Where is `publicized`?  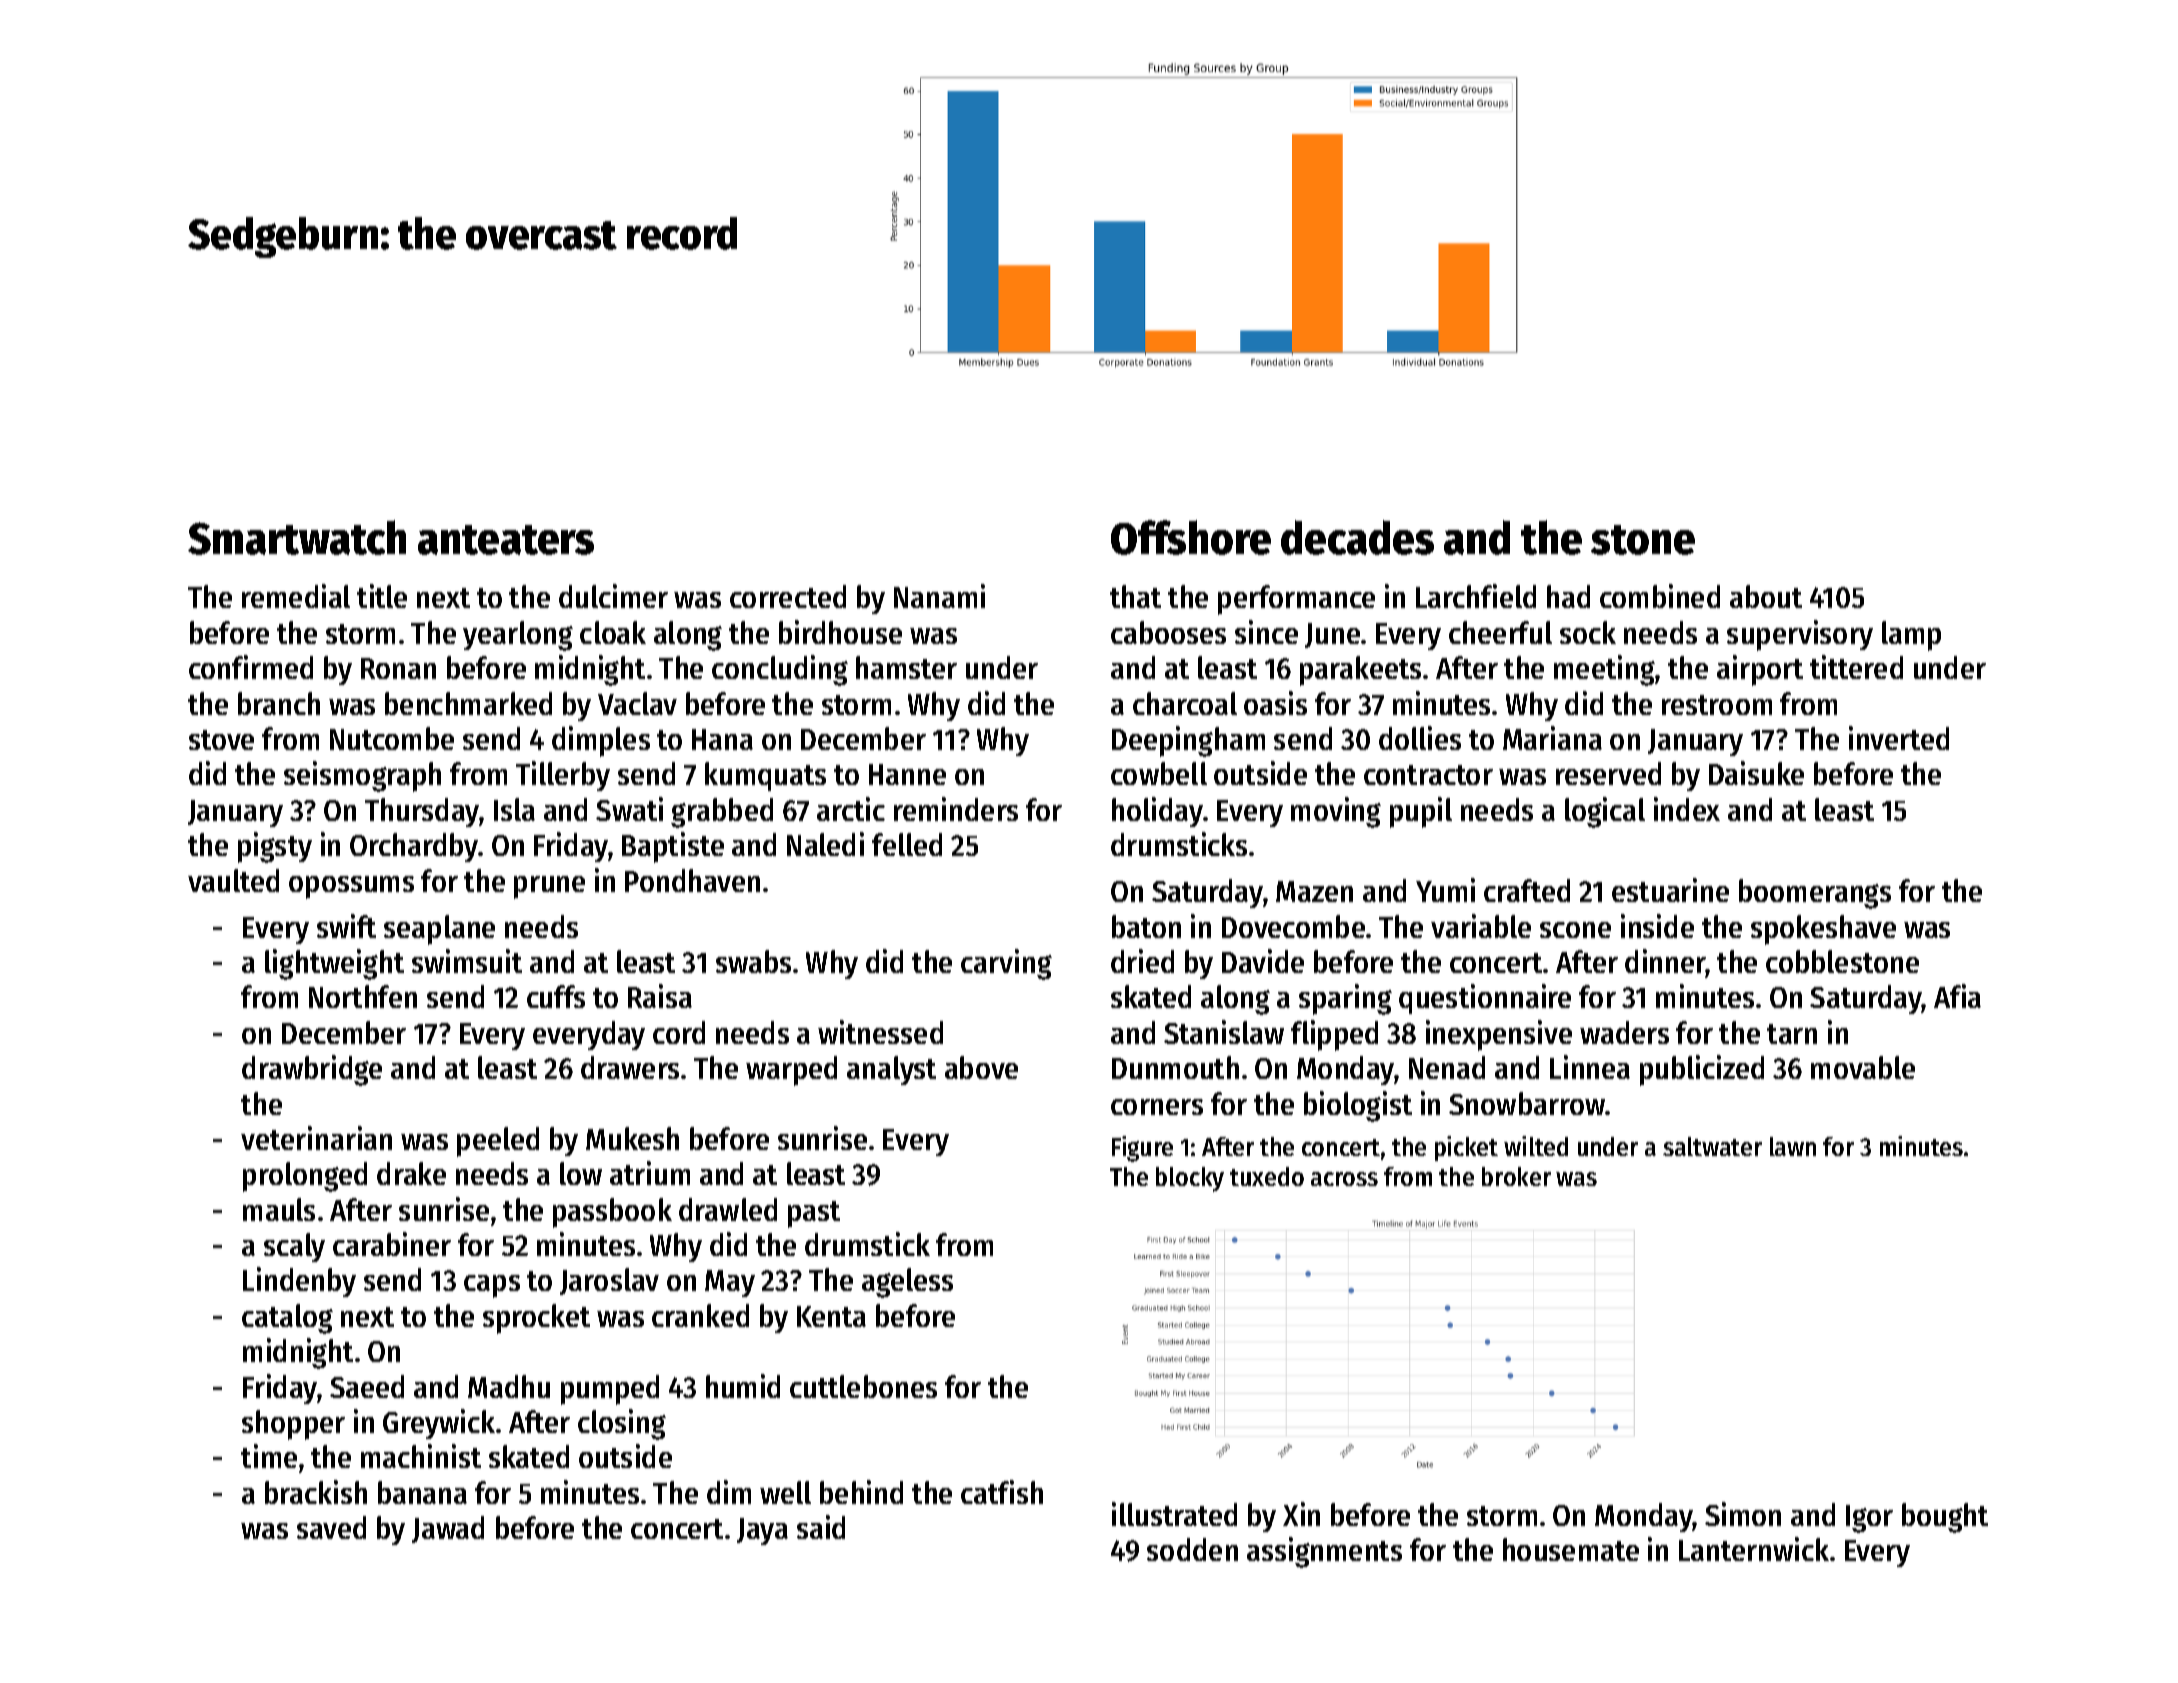
publicized is located at coordinates (1702, 1070).
